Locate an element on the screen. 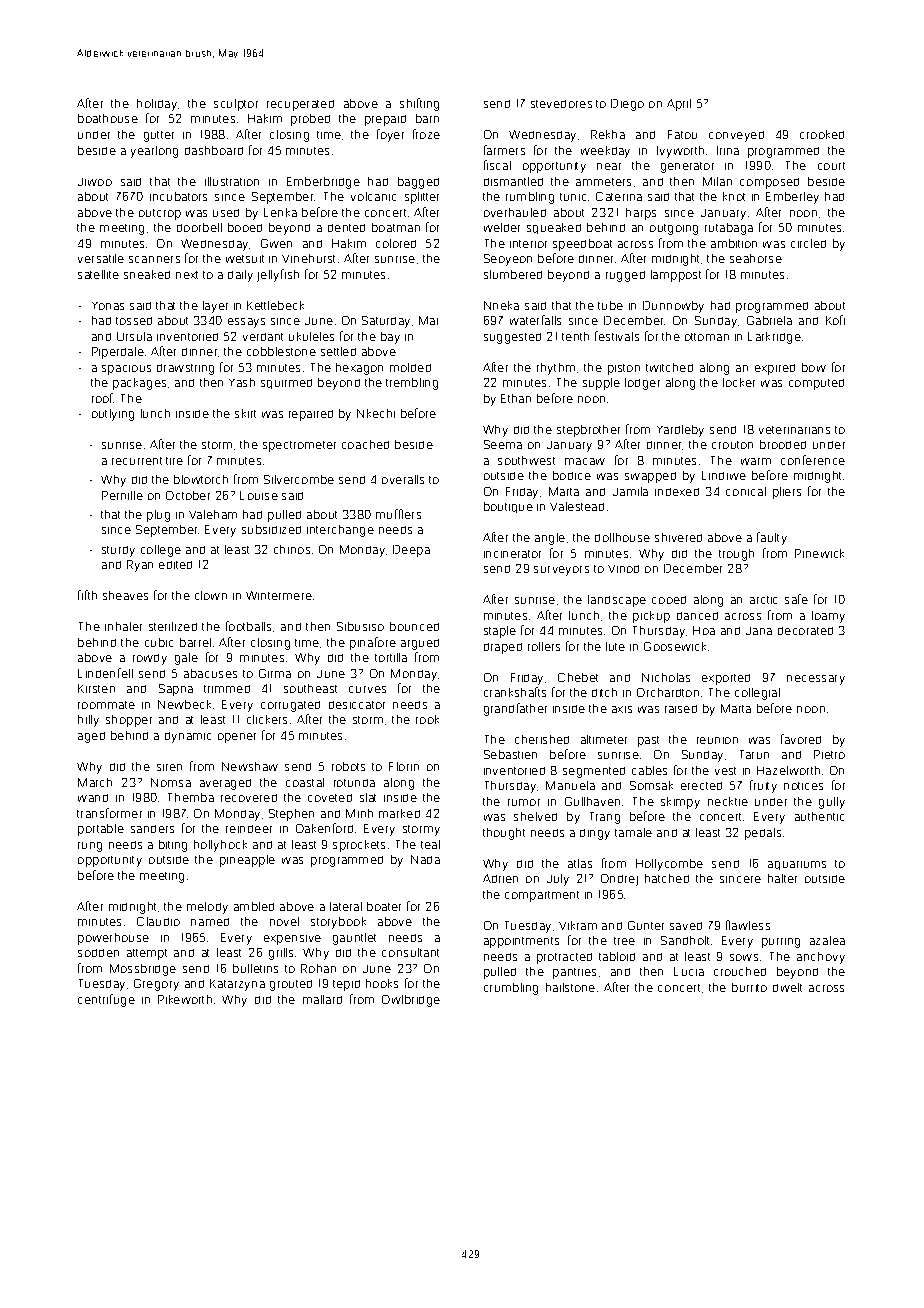 The height and width of the screenshot is (1308, 924). Ivyworth is located at coordinates (680, 152).
